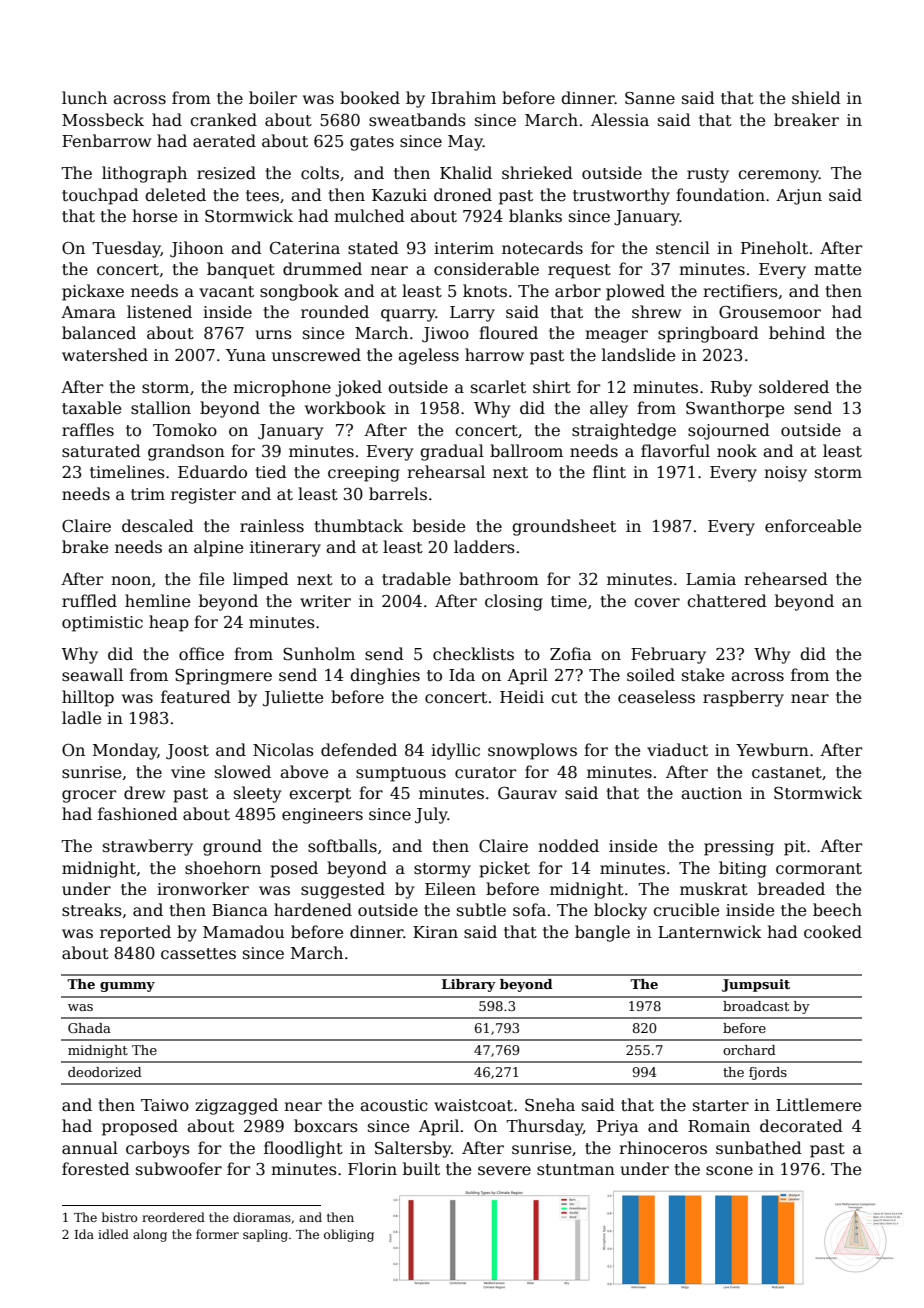 The height and width of the screenshot is (1308, 924). Describe the element at coordinates (203, 889) in the screenshot. I see `ironworker` at that location.
